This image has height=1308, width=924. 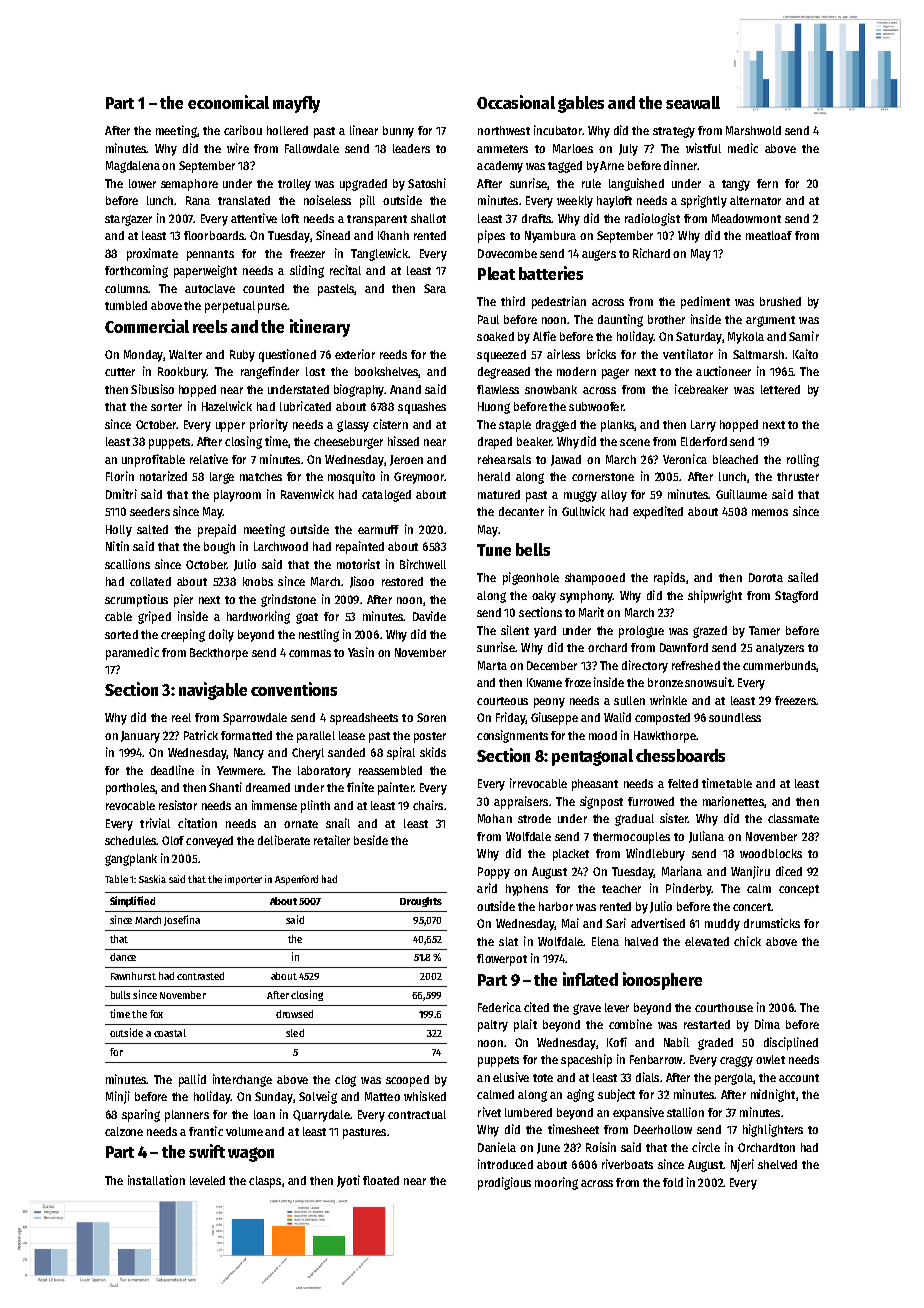 I want to click on expedited, so click(x=658, y=512).
